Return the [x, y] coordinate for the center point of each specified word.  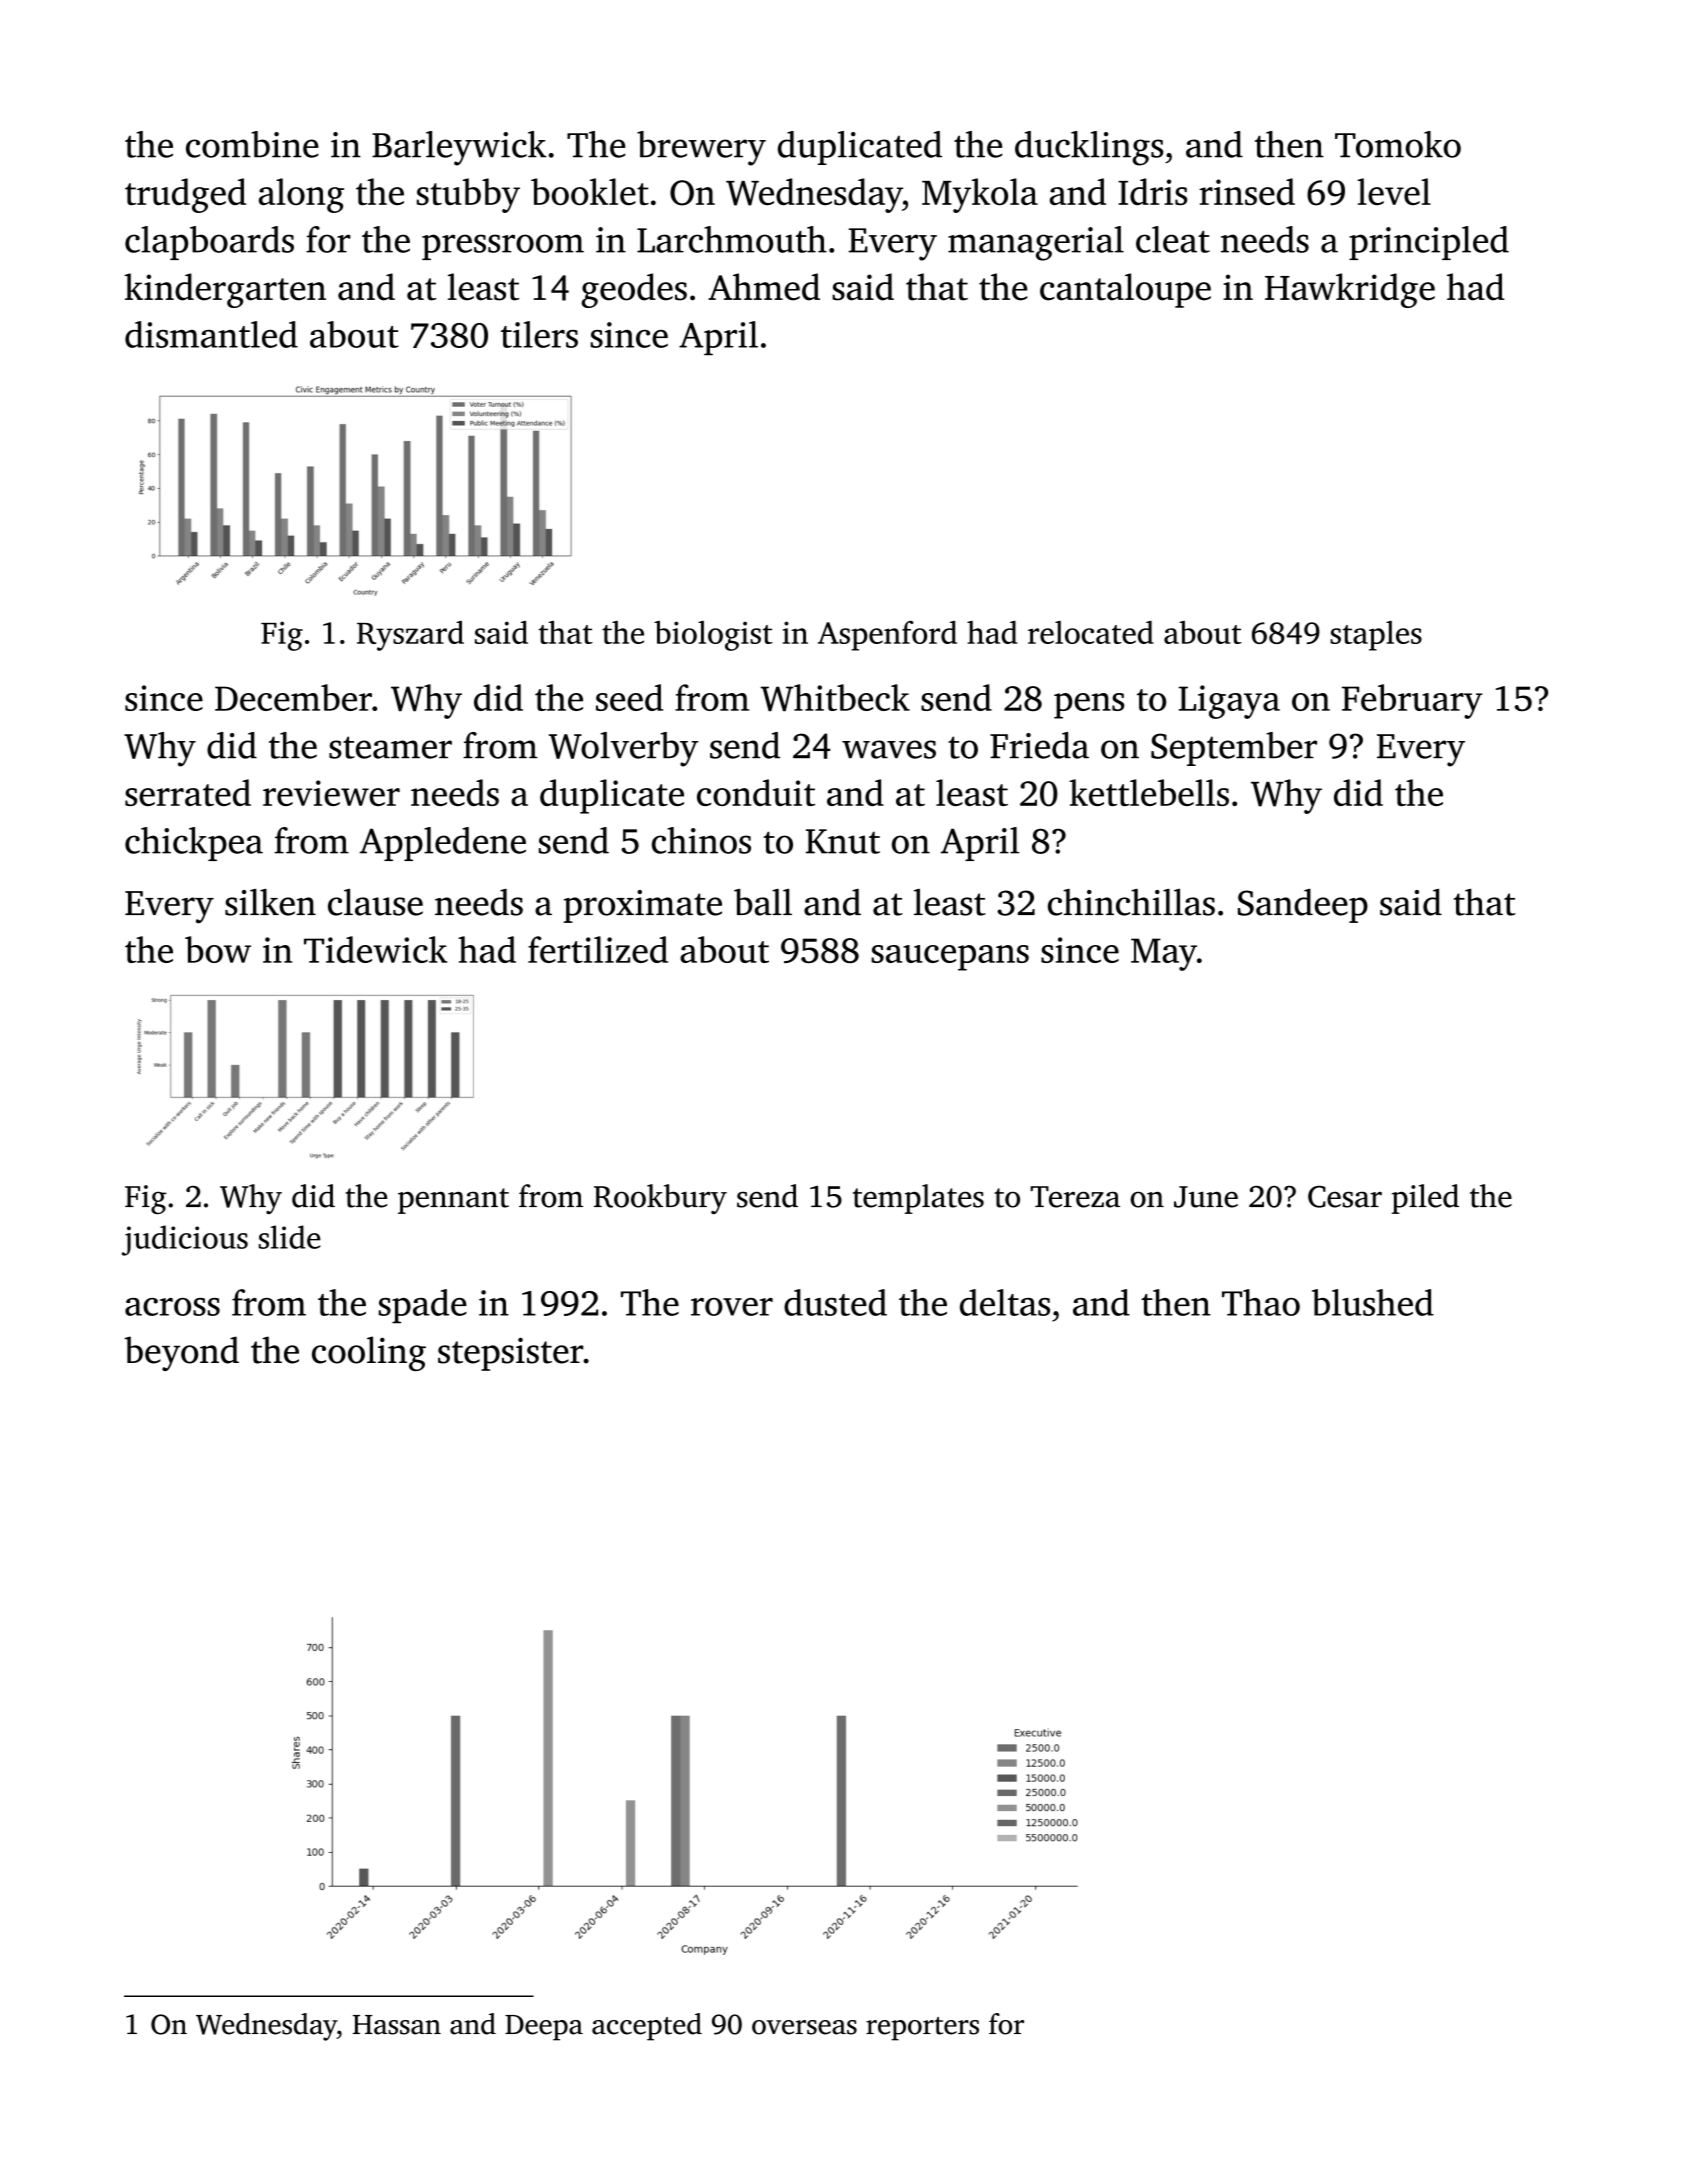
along [301, 195]
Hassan [397, 2025]
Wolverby [623, 749]
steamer [390, 747]
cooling [369, 1353]
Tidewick [375, 949]
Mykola [980, 195]
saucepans [950, 958]
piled [1425, 1199]
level [1394, 191]
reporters [922, 2029]
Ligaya [1229, 702]
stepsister [510, 1354]
